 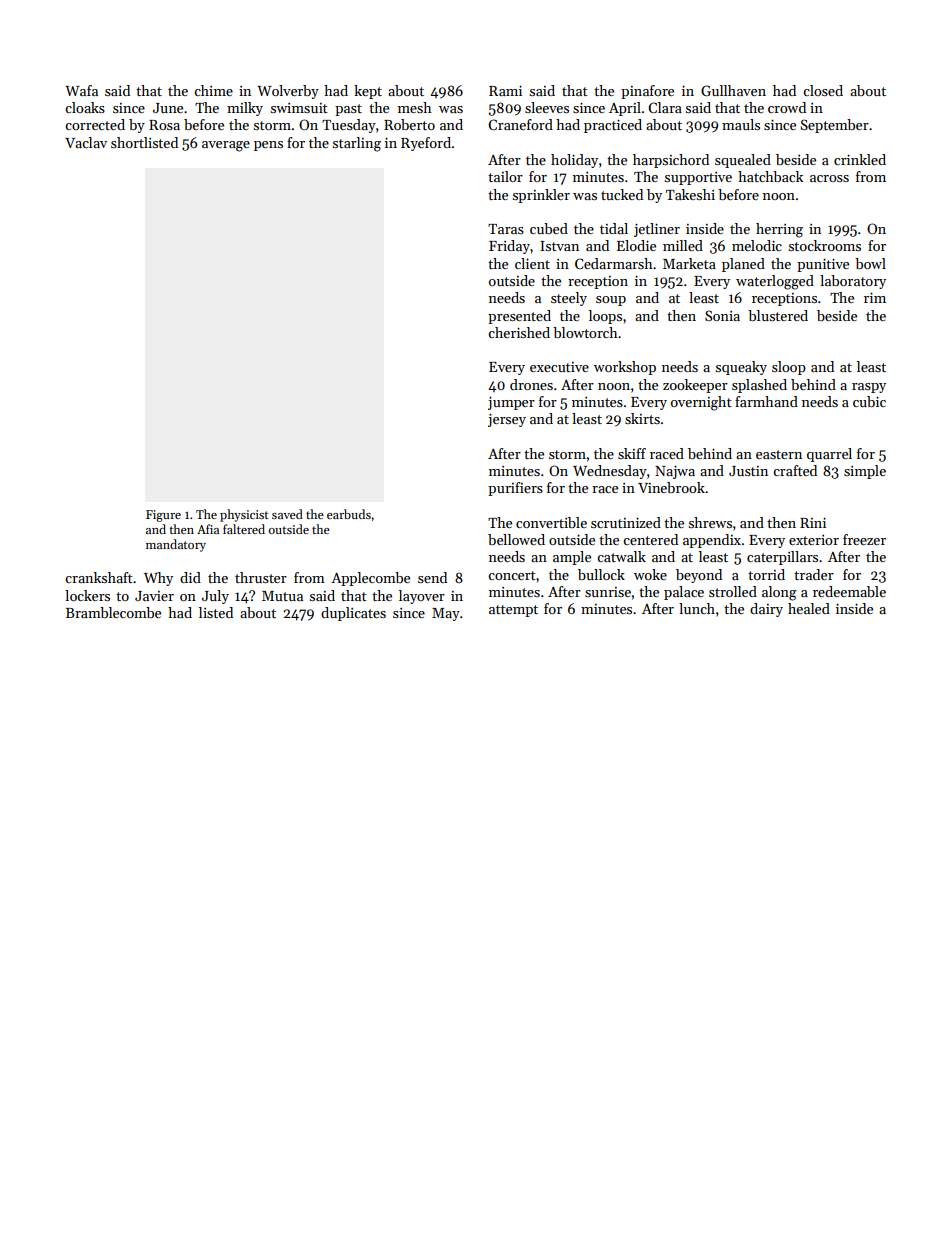 I want to click on drones, so click(x=531, y=384).
